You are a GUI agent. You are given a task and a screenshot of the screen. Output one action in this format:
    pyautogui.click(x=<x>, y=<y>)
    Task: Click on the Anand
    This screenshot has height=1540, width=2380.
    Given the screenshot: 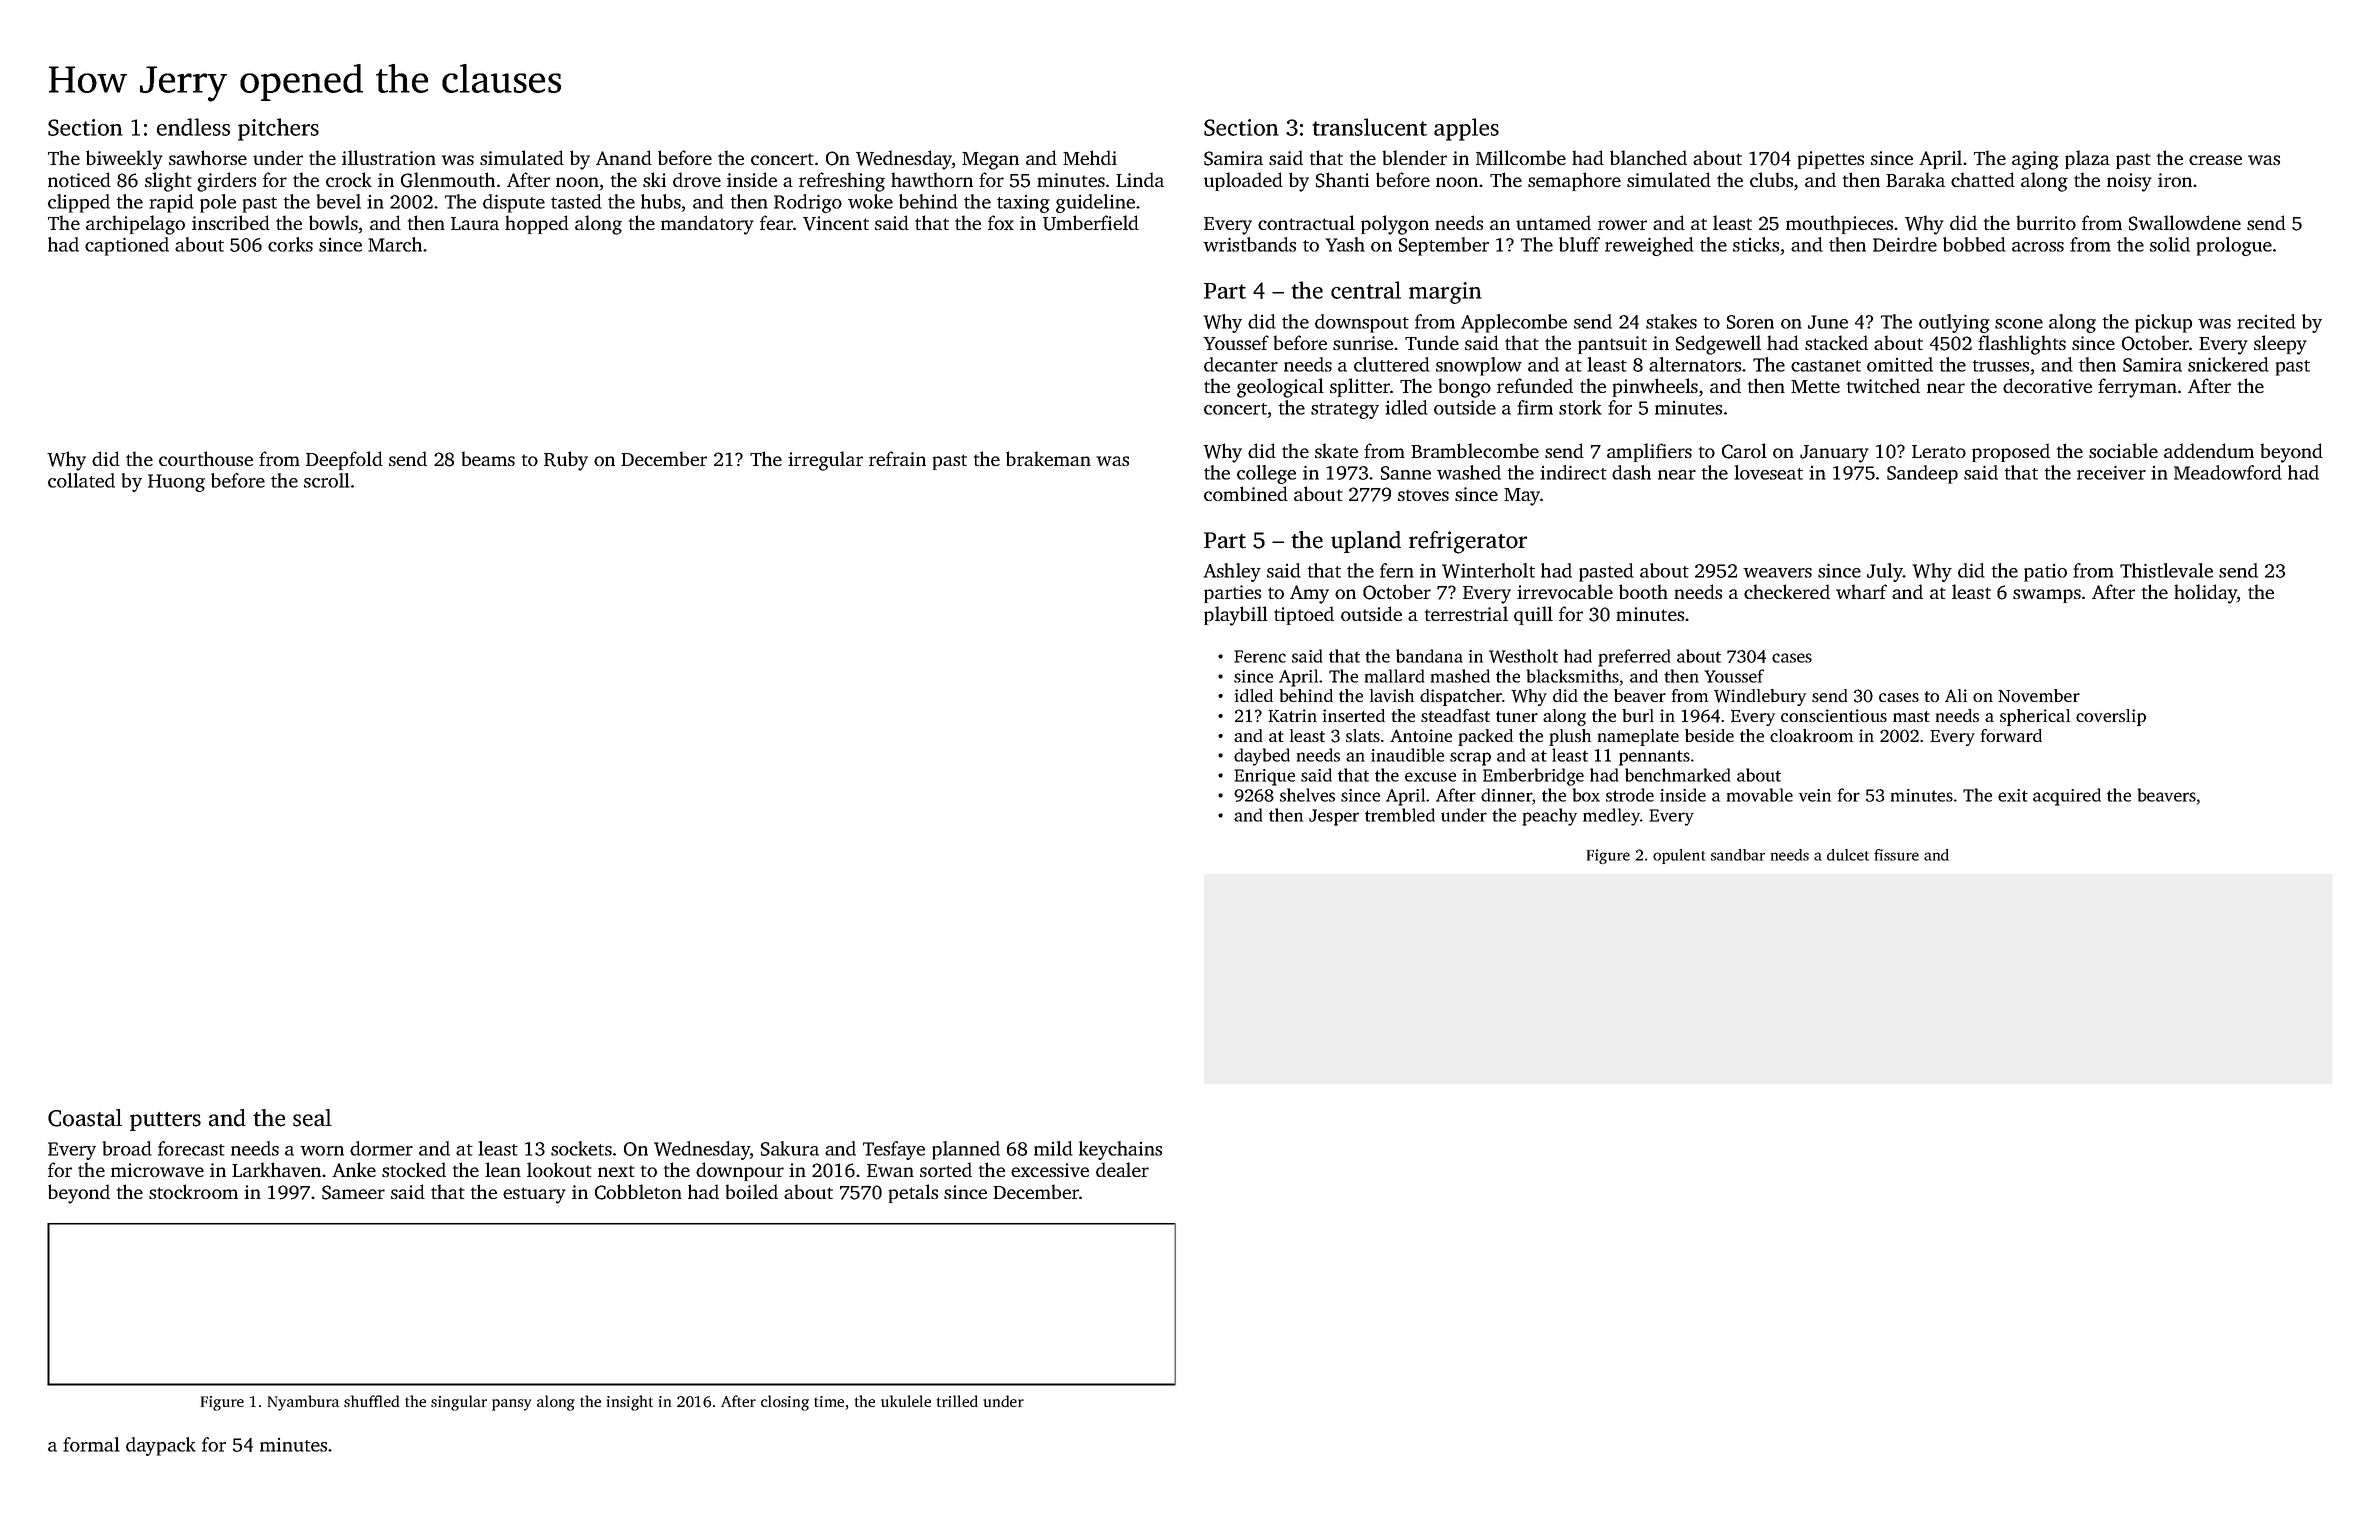 What is the action you would take?
    pyautogui.click(x=624, y=157)
